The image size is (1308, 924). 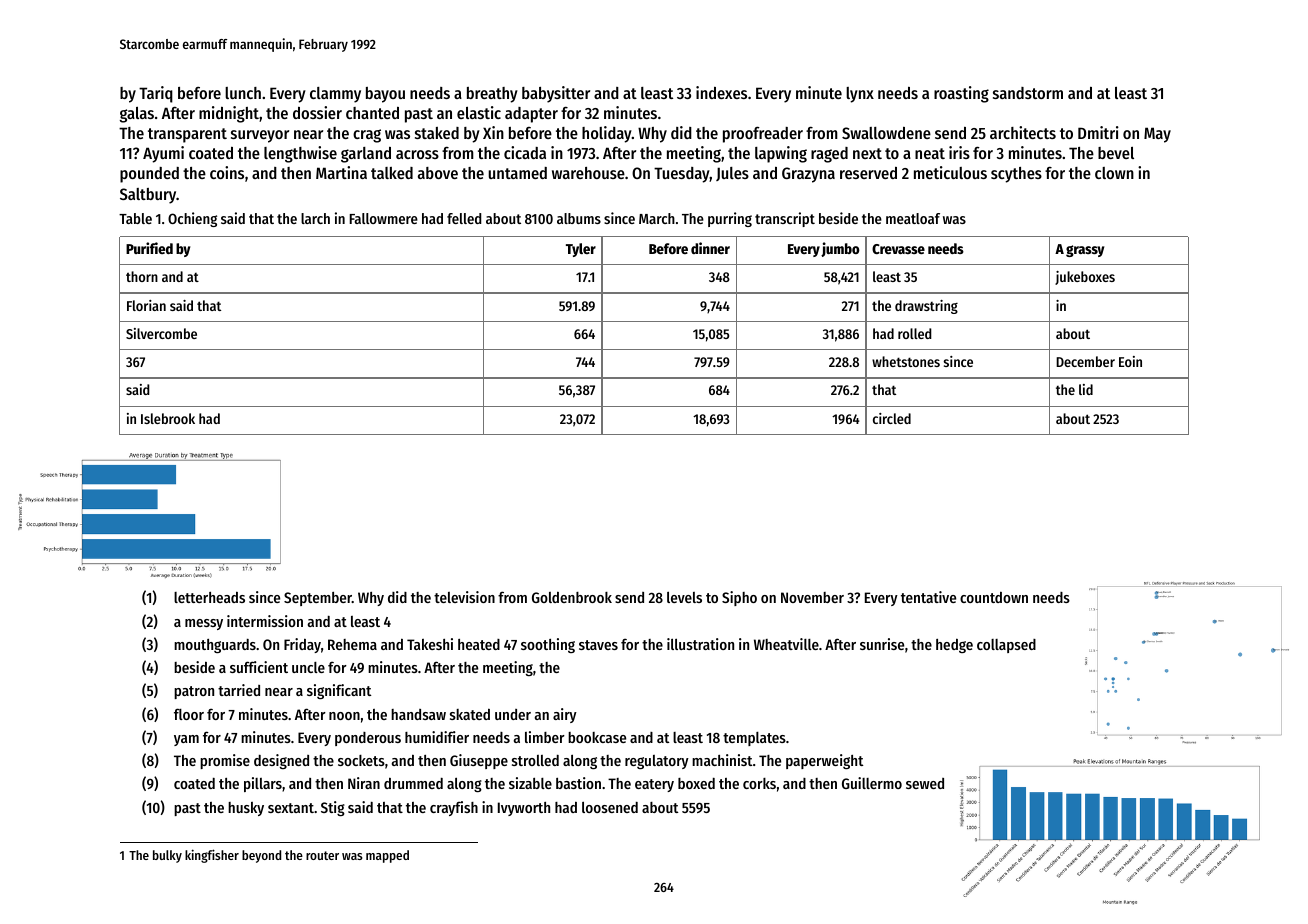 I want to click on warehouse, so click(x=588, y=173).
